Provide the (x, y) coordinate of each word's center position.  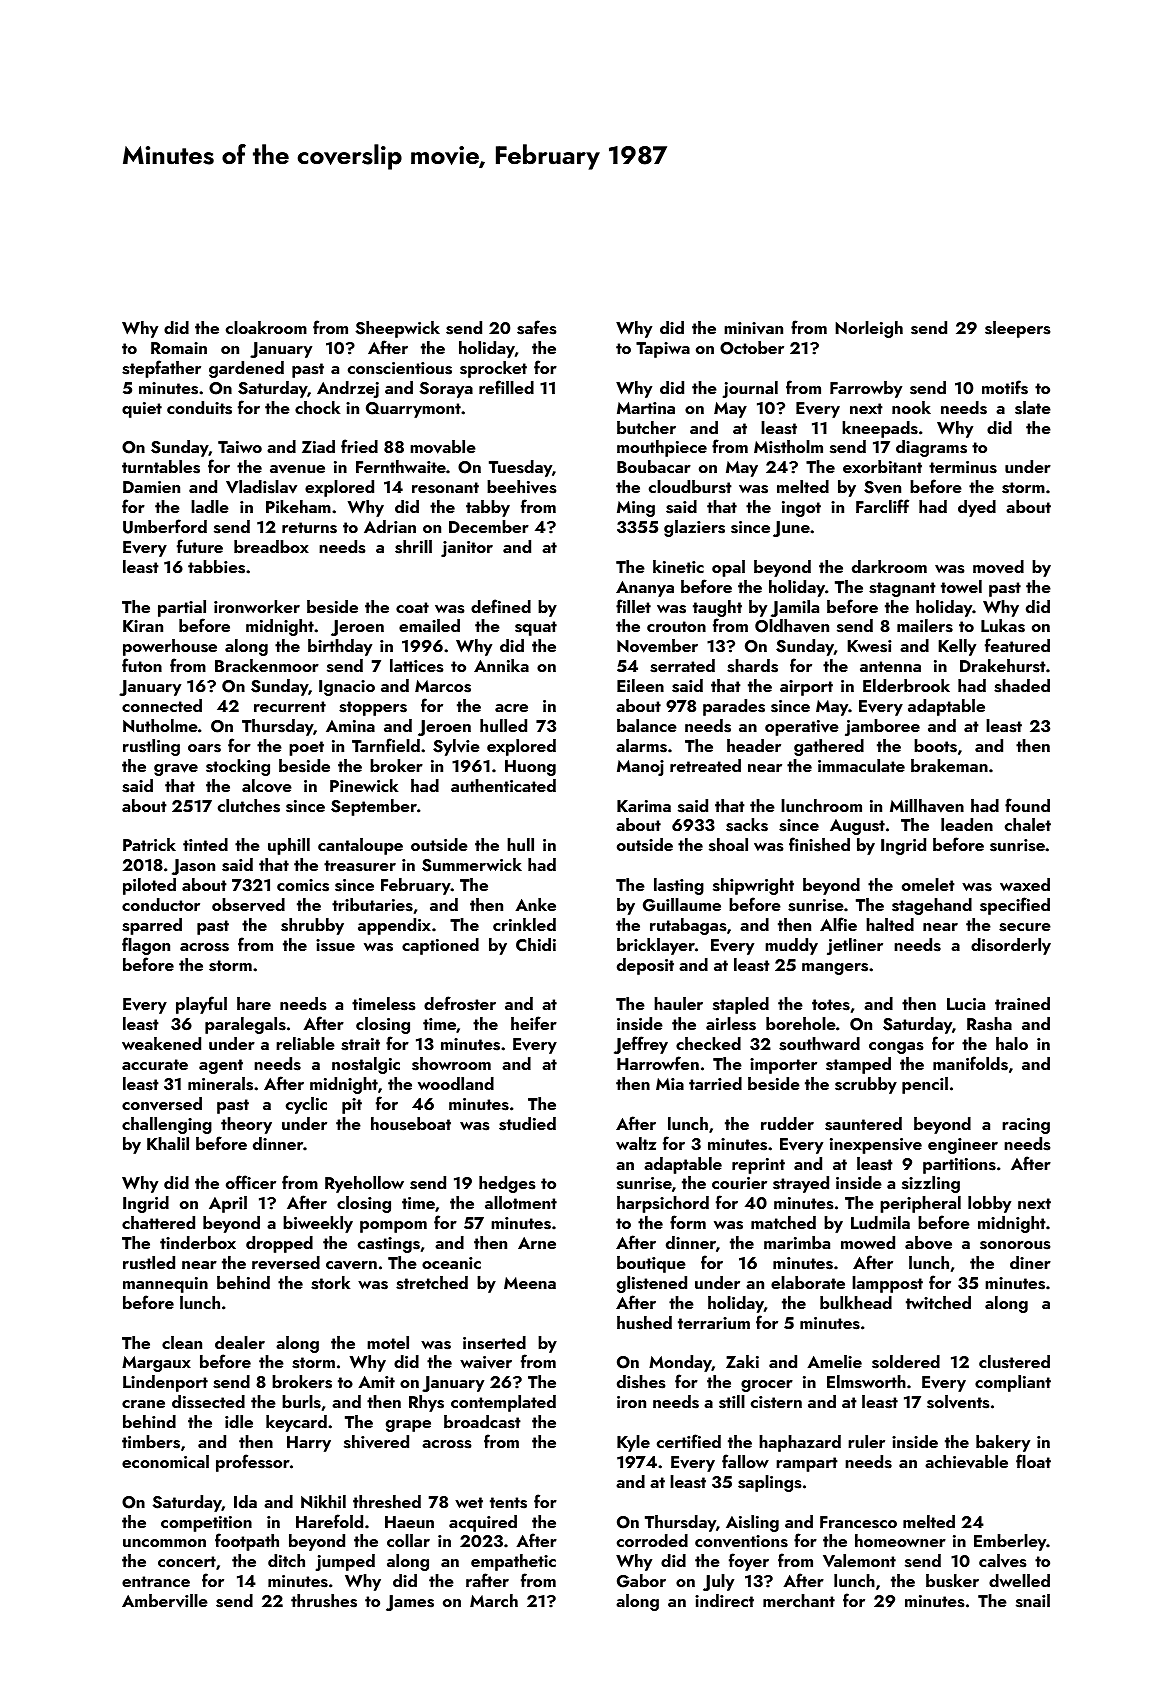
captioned (440, 946)
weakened (161, 1043)
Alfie (838, 924)
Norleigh (869, 329)
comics (303, 885)
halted (890, 924)
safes (536, 327)
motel (388, 1342)
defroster (460, 1003)
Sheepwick (398, 329)
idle (239, 1421)
